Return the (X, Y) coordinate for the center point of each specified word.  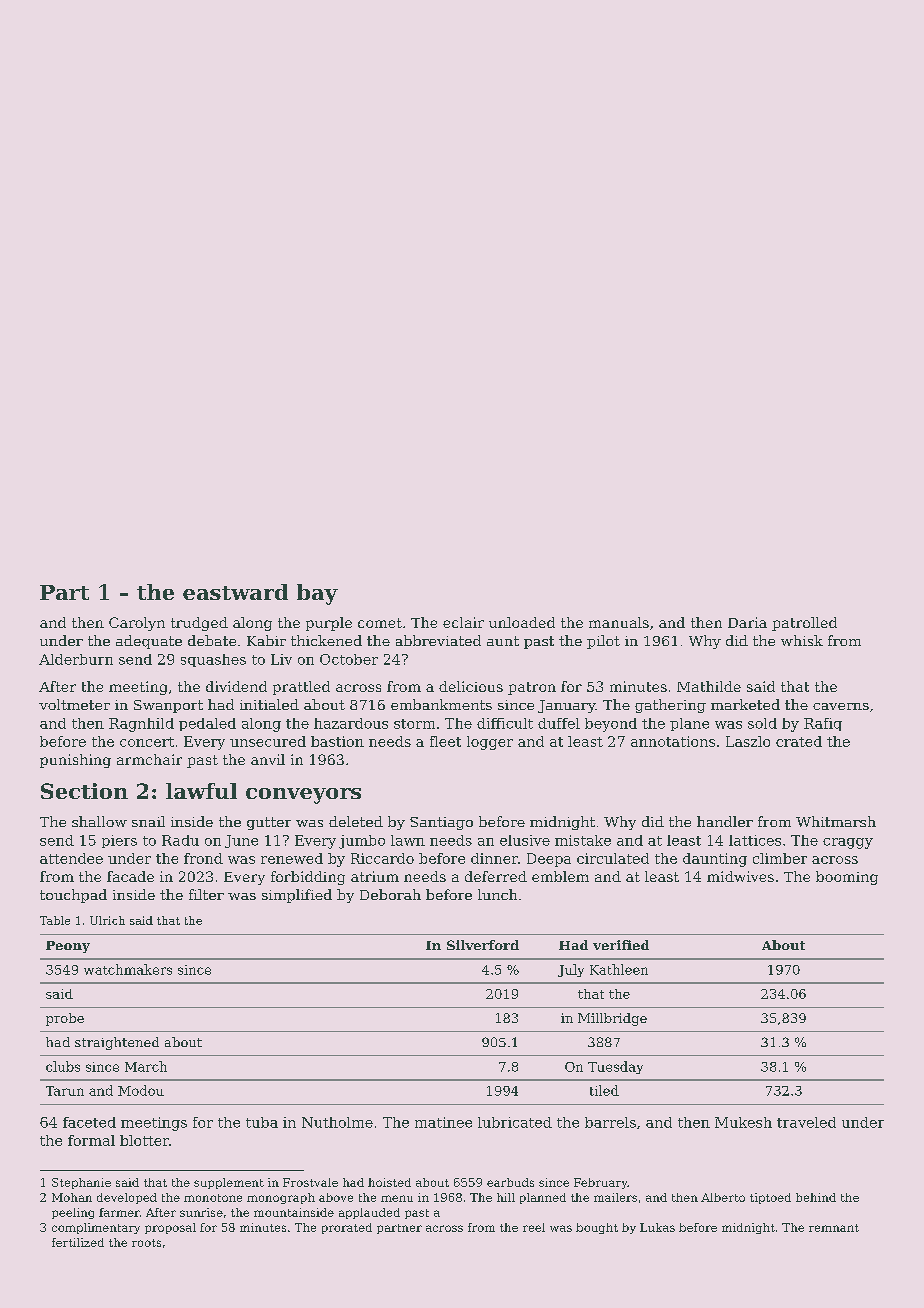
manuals (619, 622)
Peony (68, 947)
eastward (235, 592)
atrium (375, 876)
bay (317, 594)
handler (725, 821)
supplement (229, 1183)
